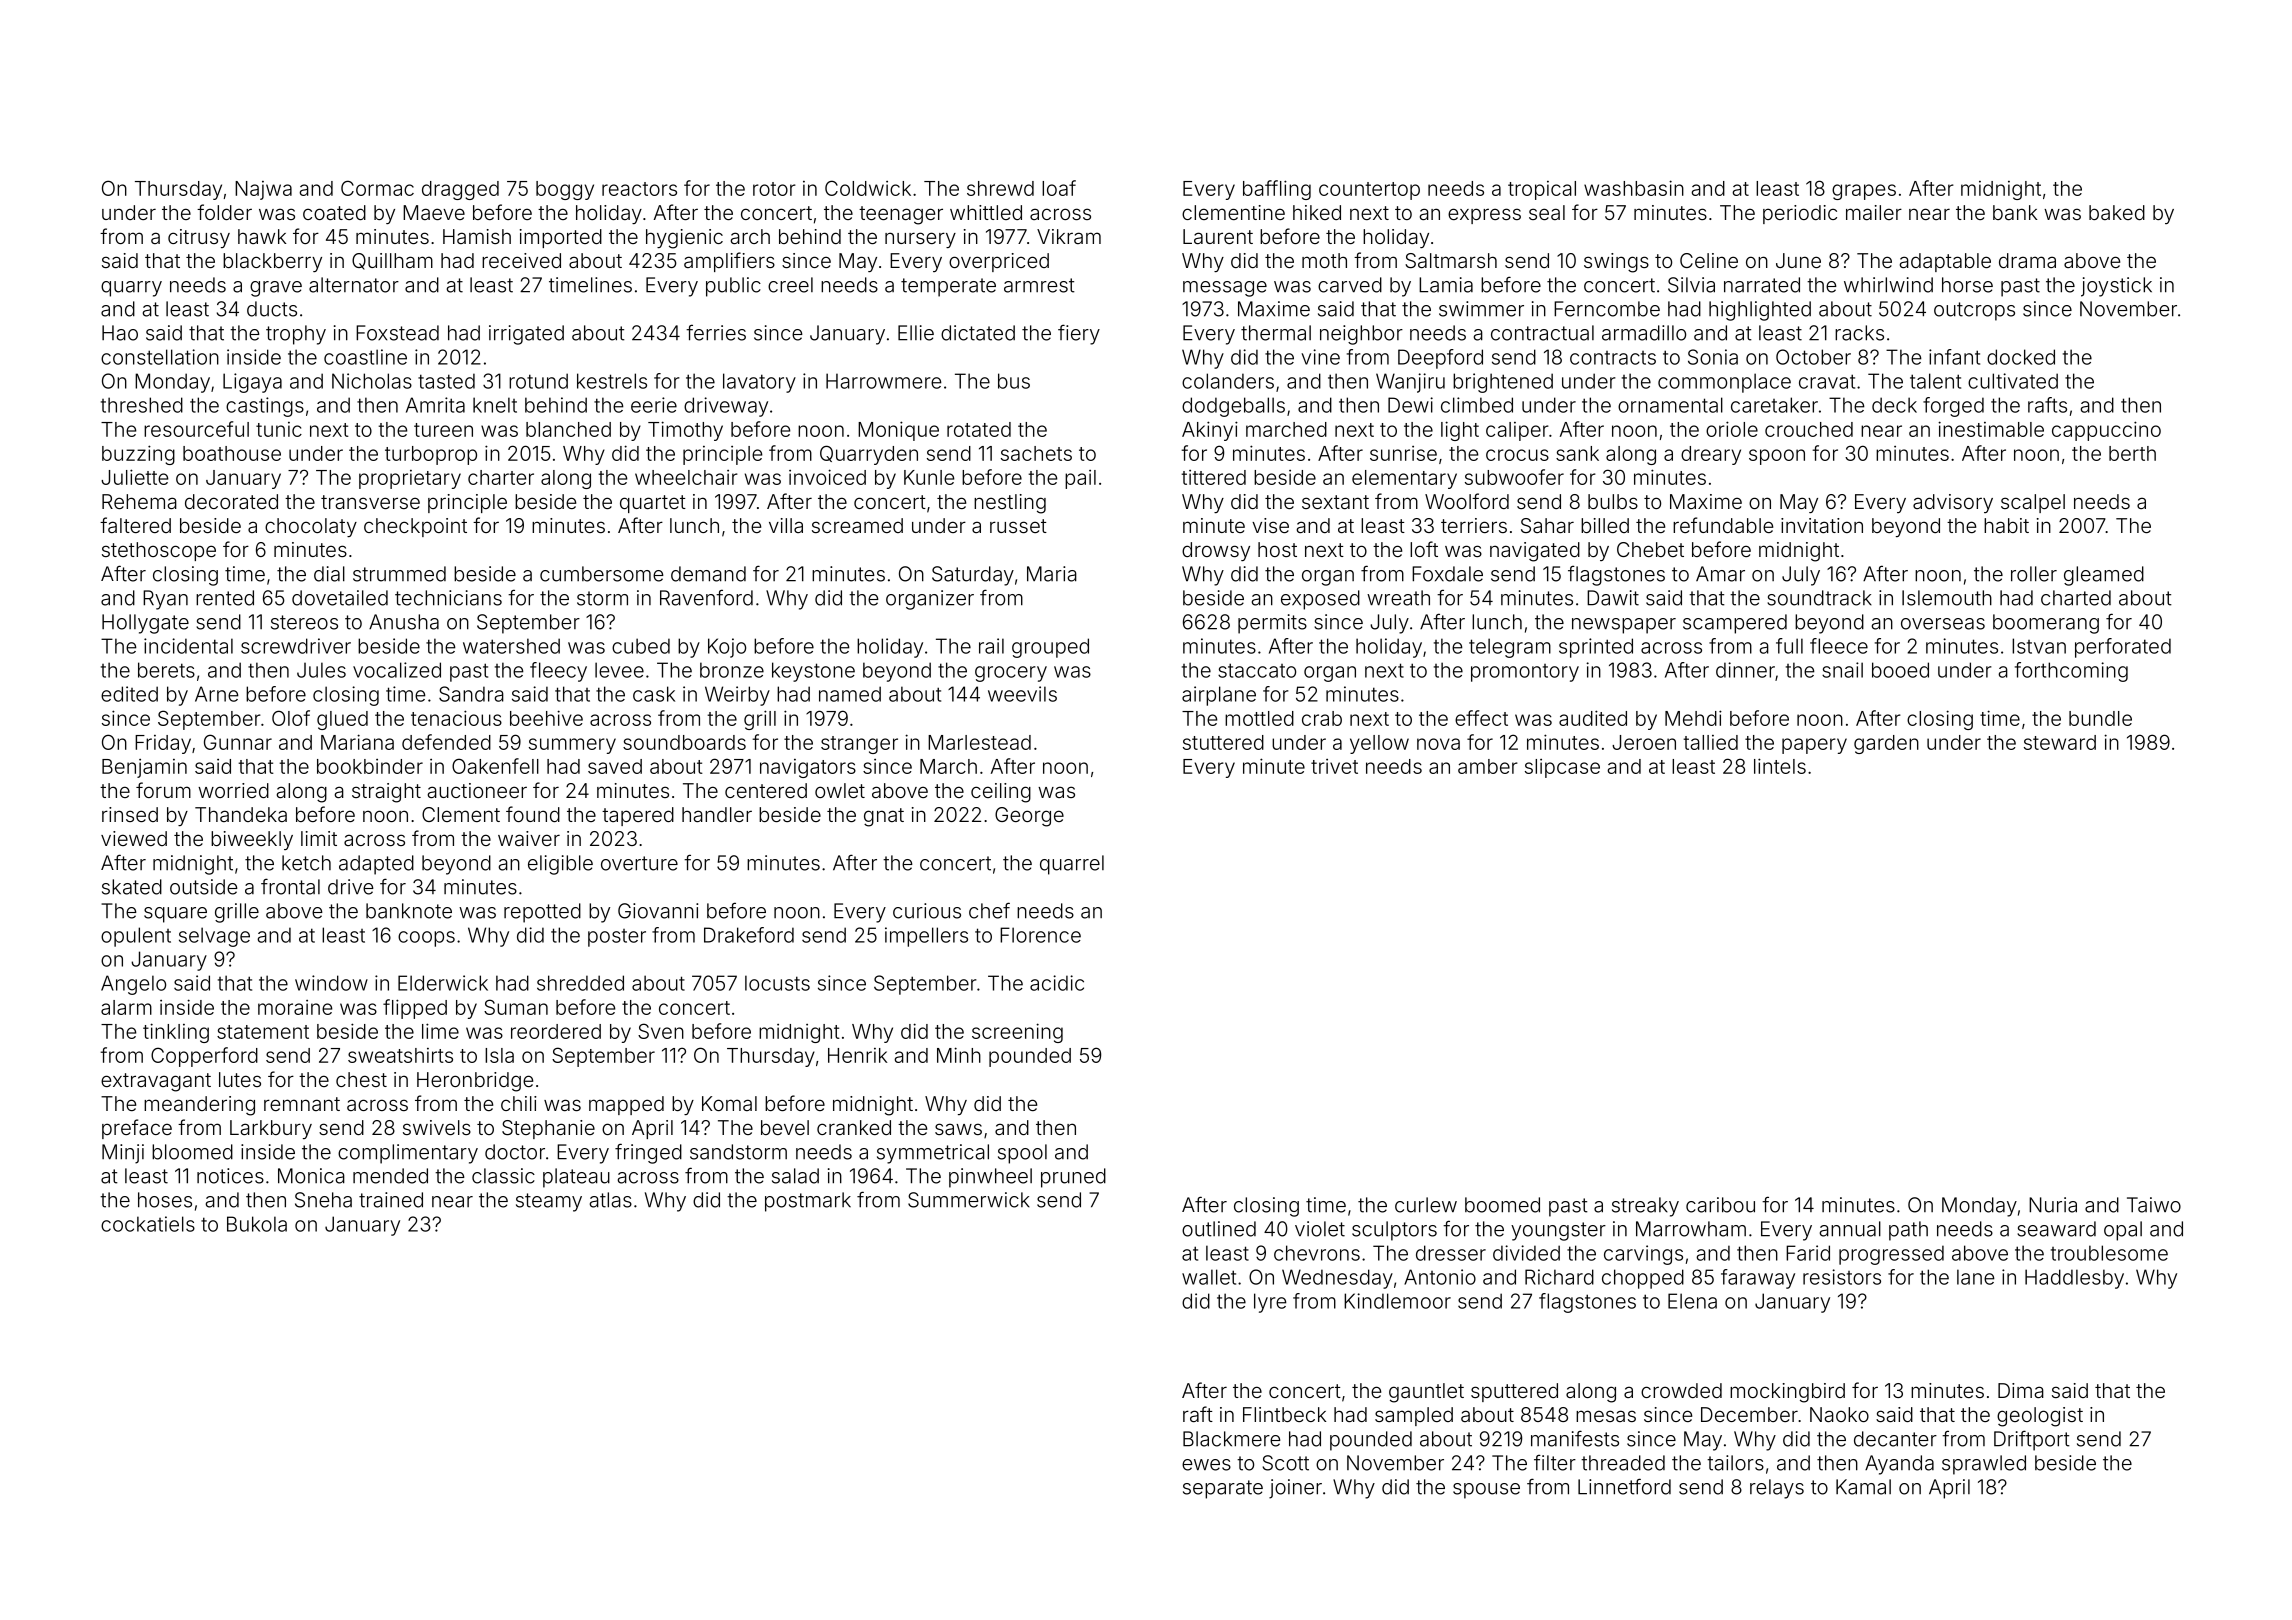 The height and width of the screenshot is (1620, 2292). I want to click on Laurent, so click(1218, 236).
